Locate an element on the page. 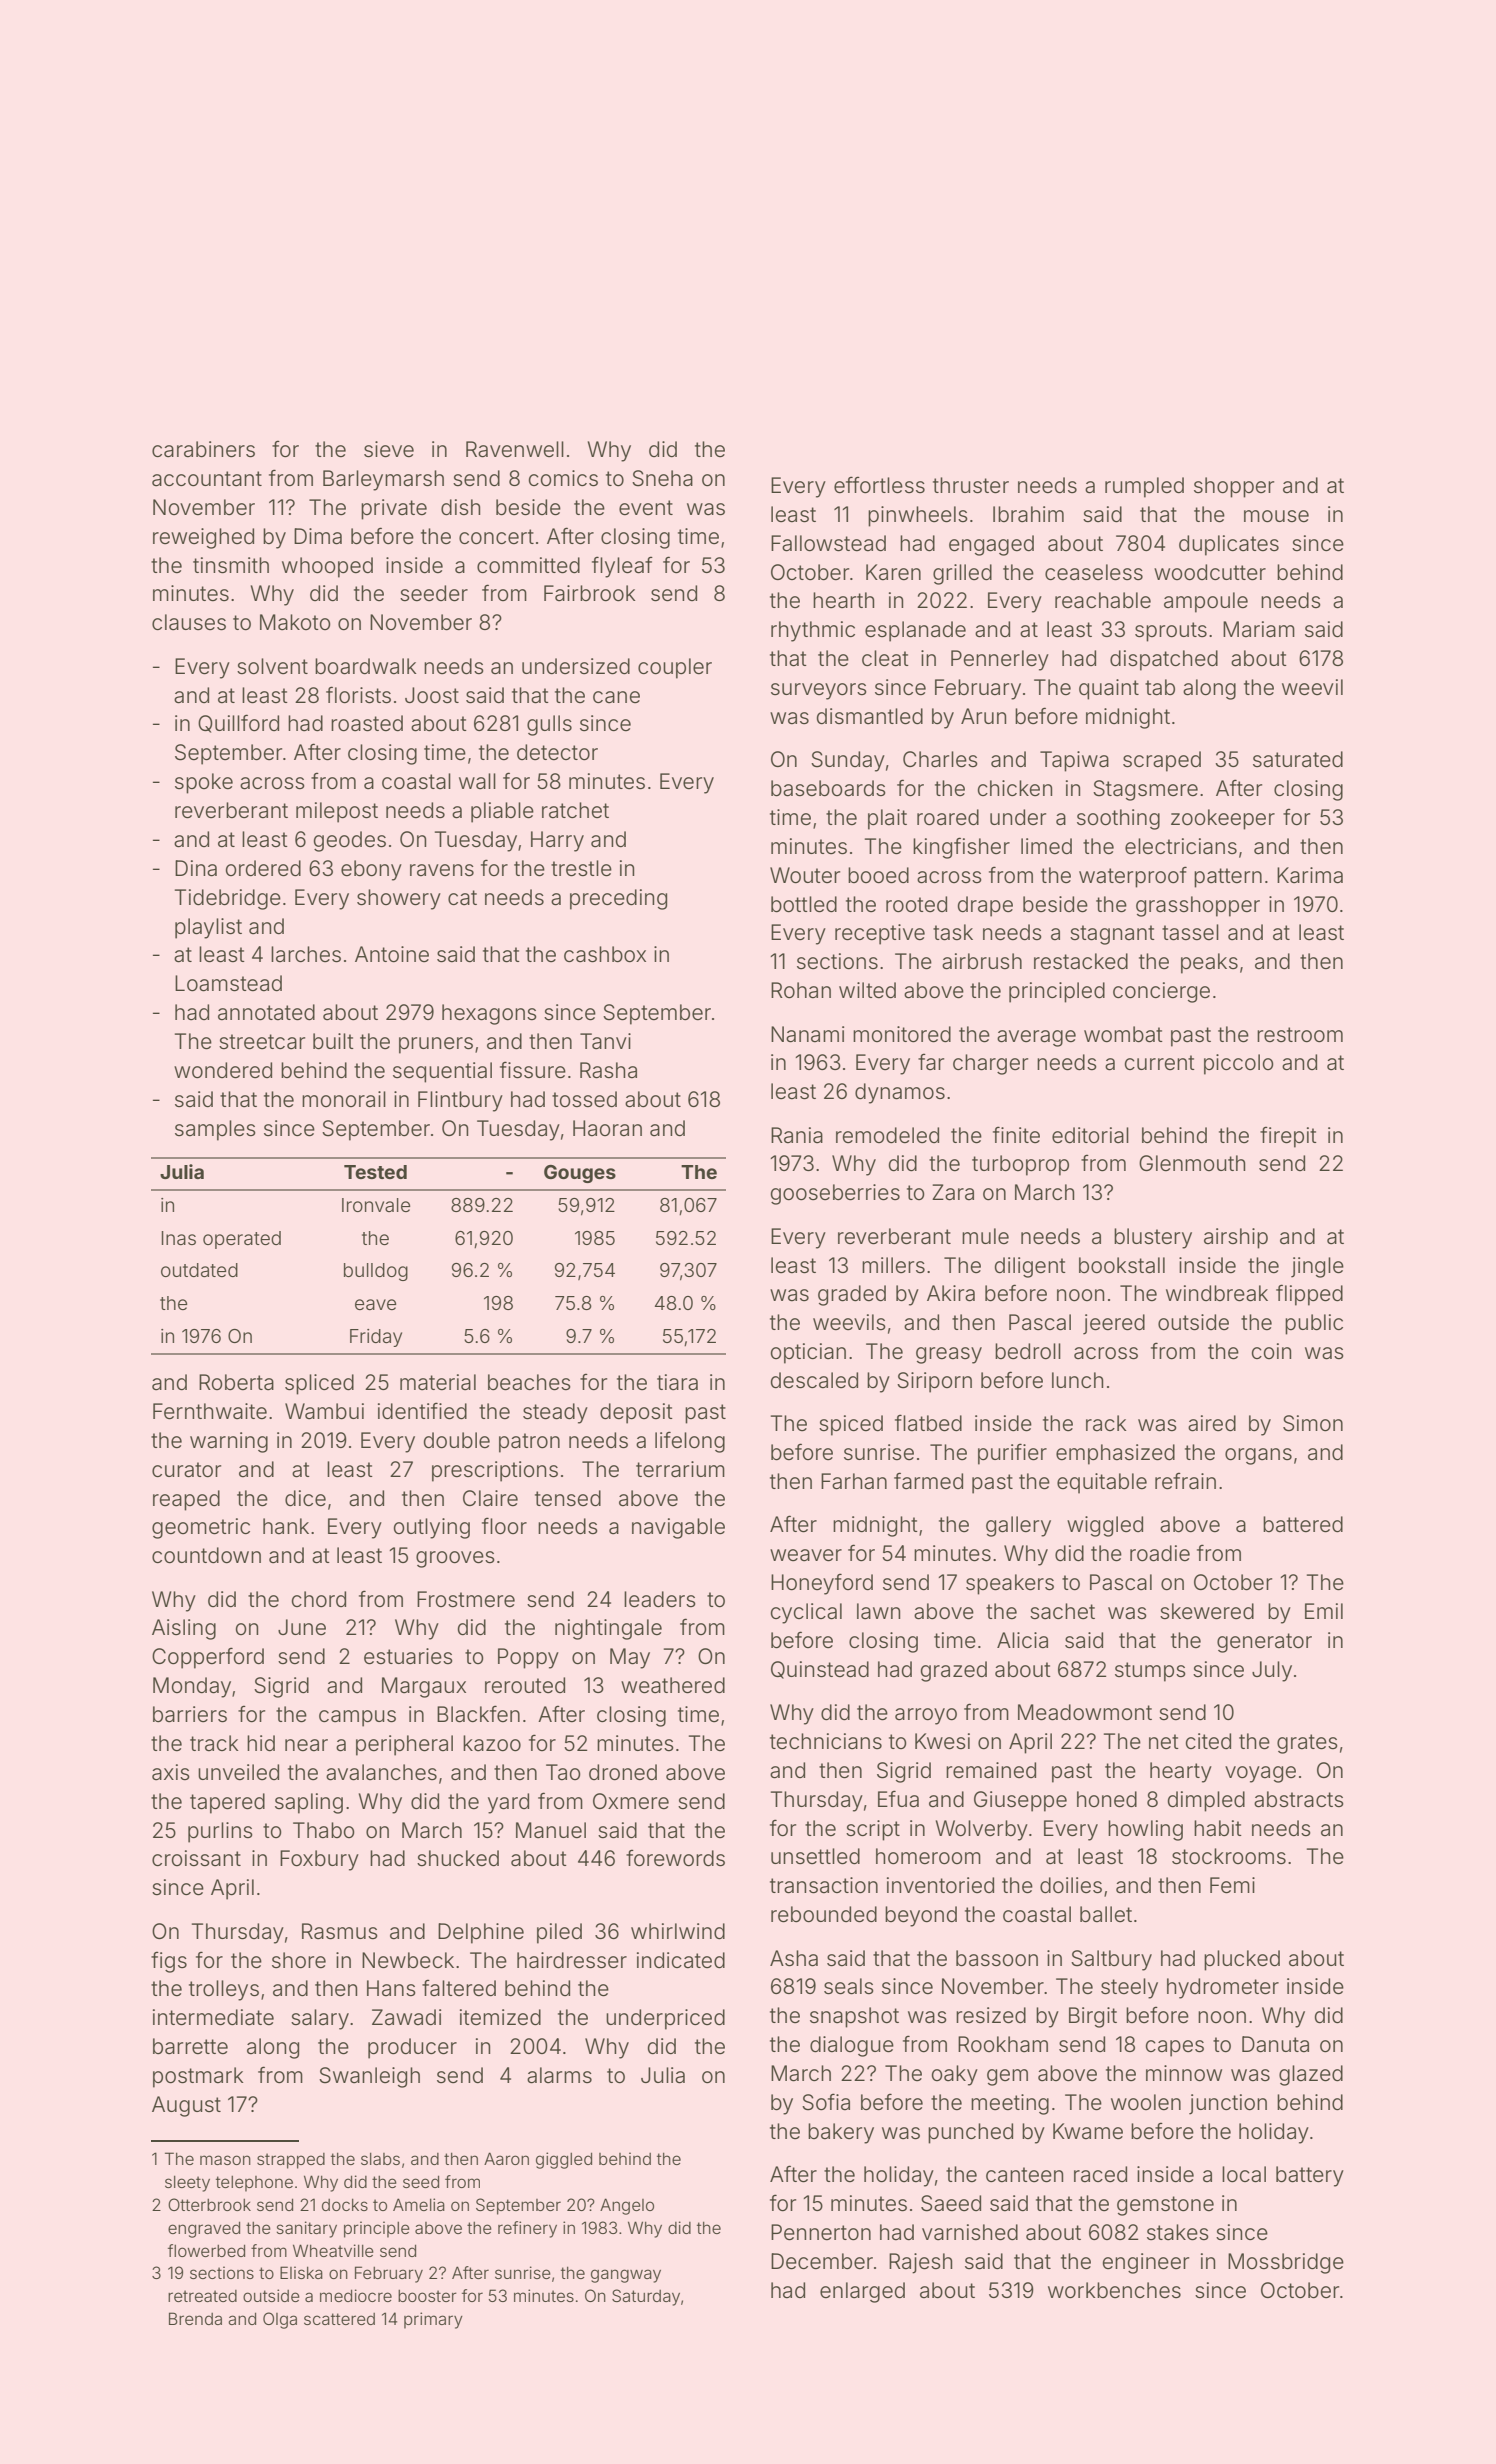 Image resolution: width=1496 pixels, height=2464 pixels. effortless is located at coordinates (879, 485).
